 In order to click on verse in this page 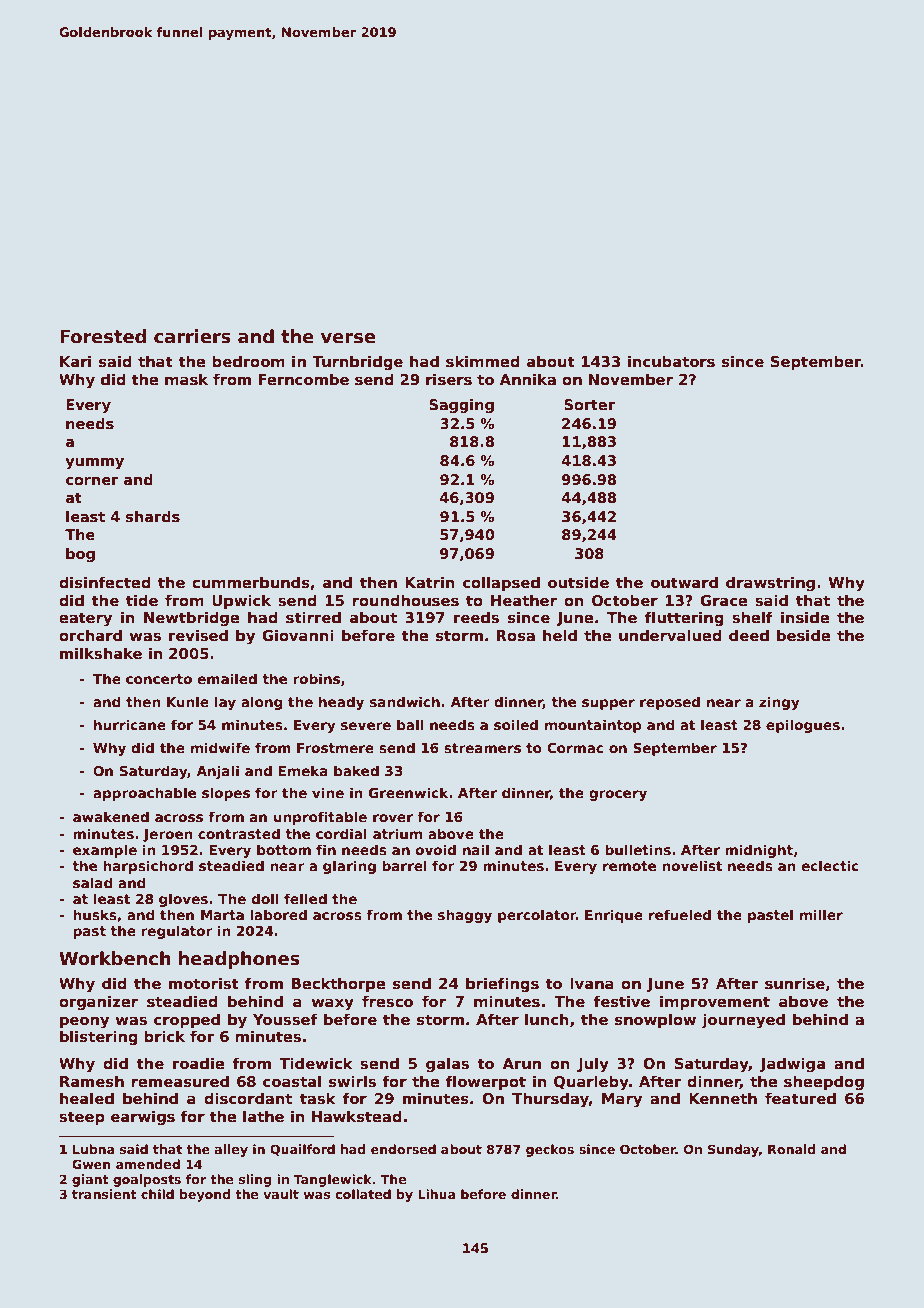, I will do `click(348, 338)`.
